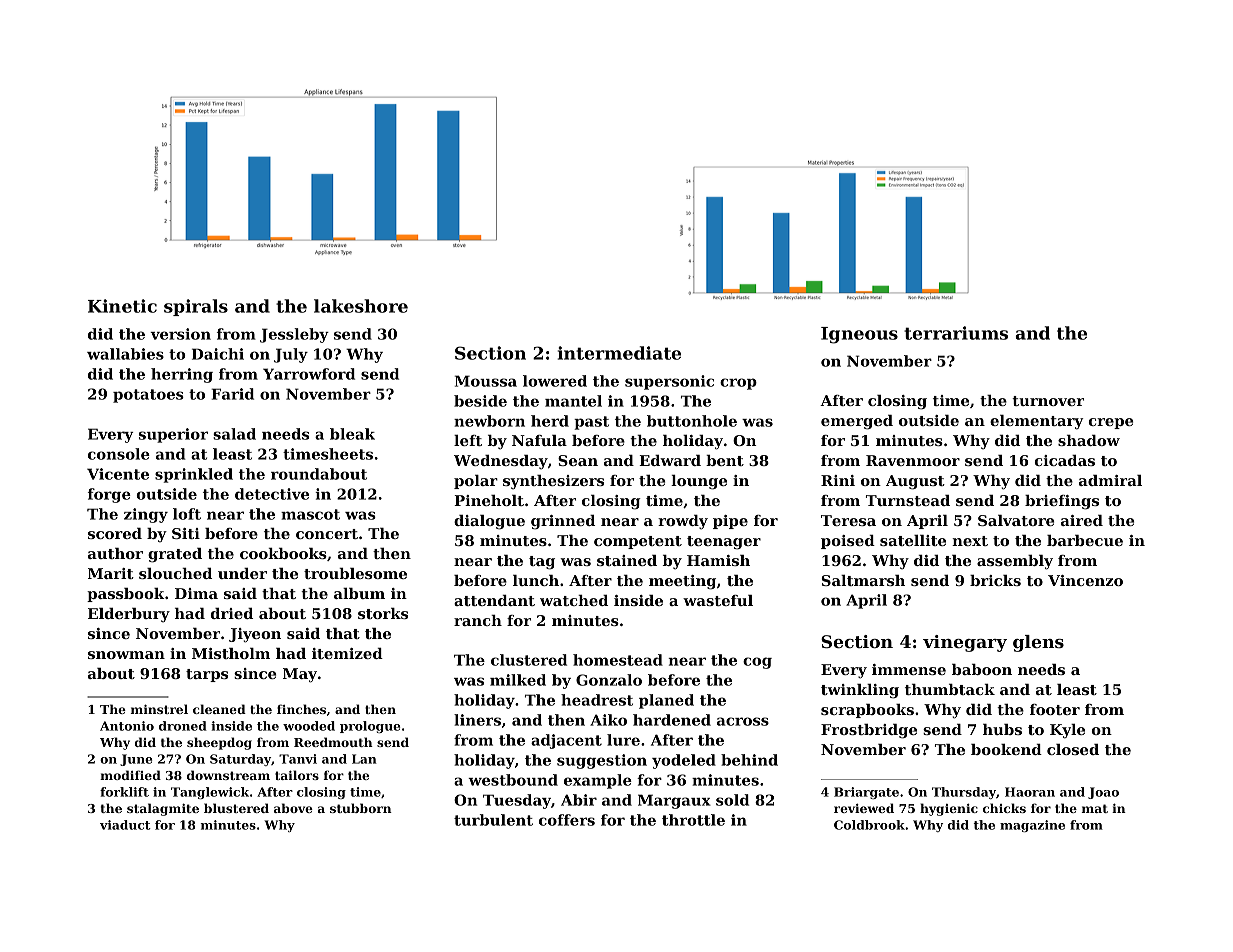  Describe the element at coordinates (361, 808) in the screenshot. I see `stubborn` at that location.
